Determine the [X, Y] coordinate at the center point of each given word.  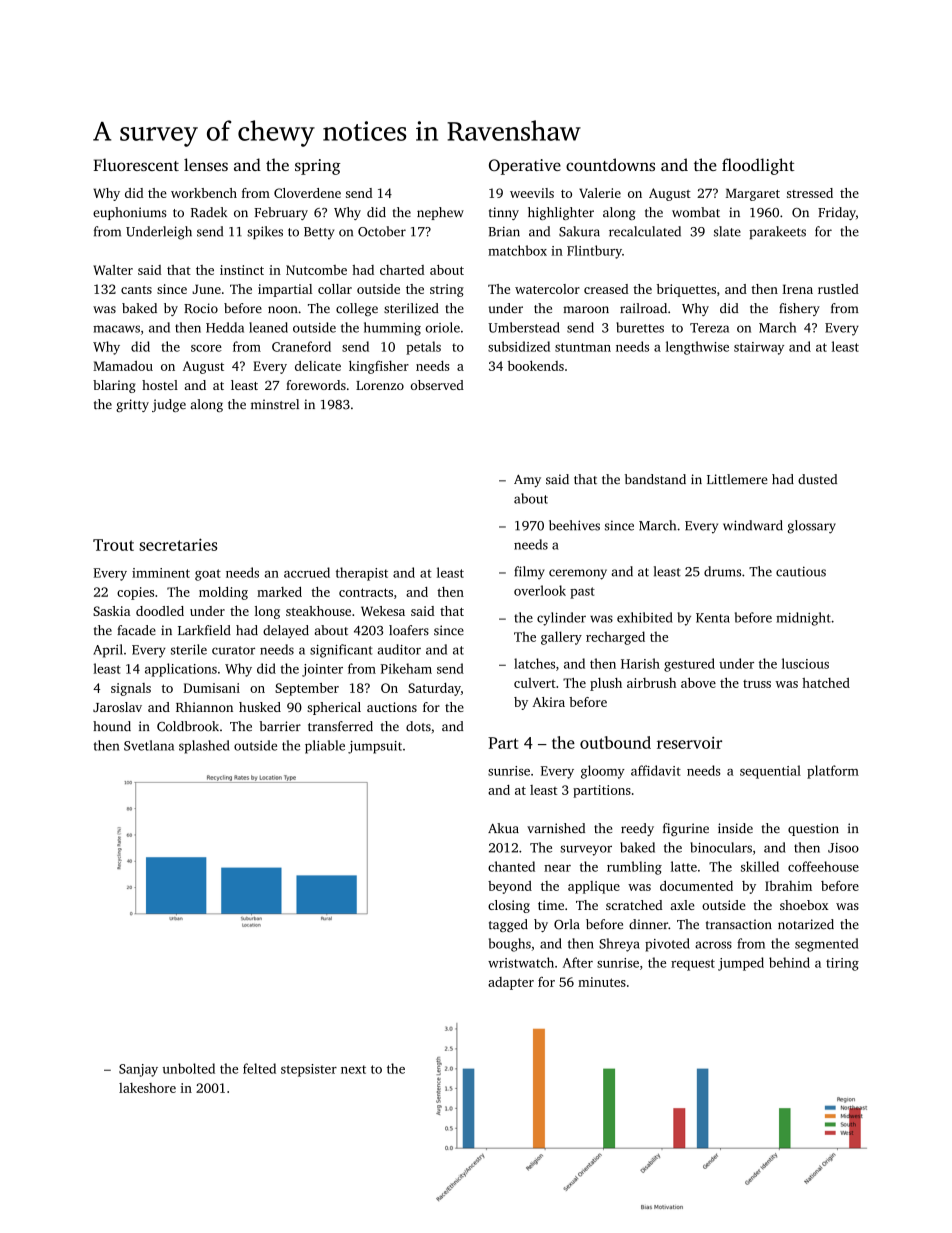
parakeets [777, 232]
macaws [116, 329]
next [353, 1069]
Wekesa [383, 611]
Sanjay [138, 1070]
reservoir [689, 742]
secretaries [178, 544]
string [447, 290]
